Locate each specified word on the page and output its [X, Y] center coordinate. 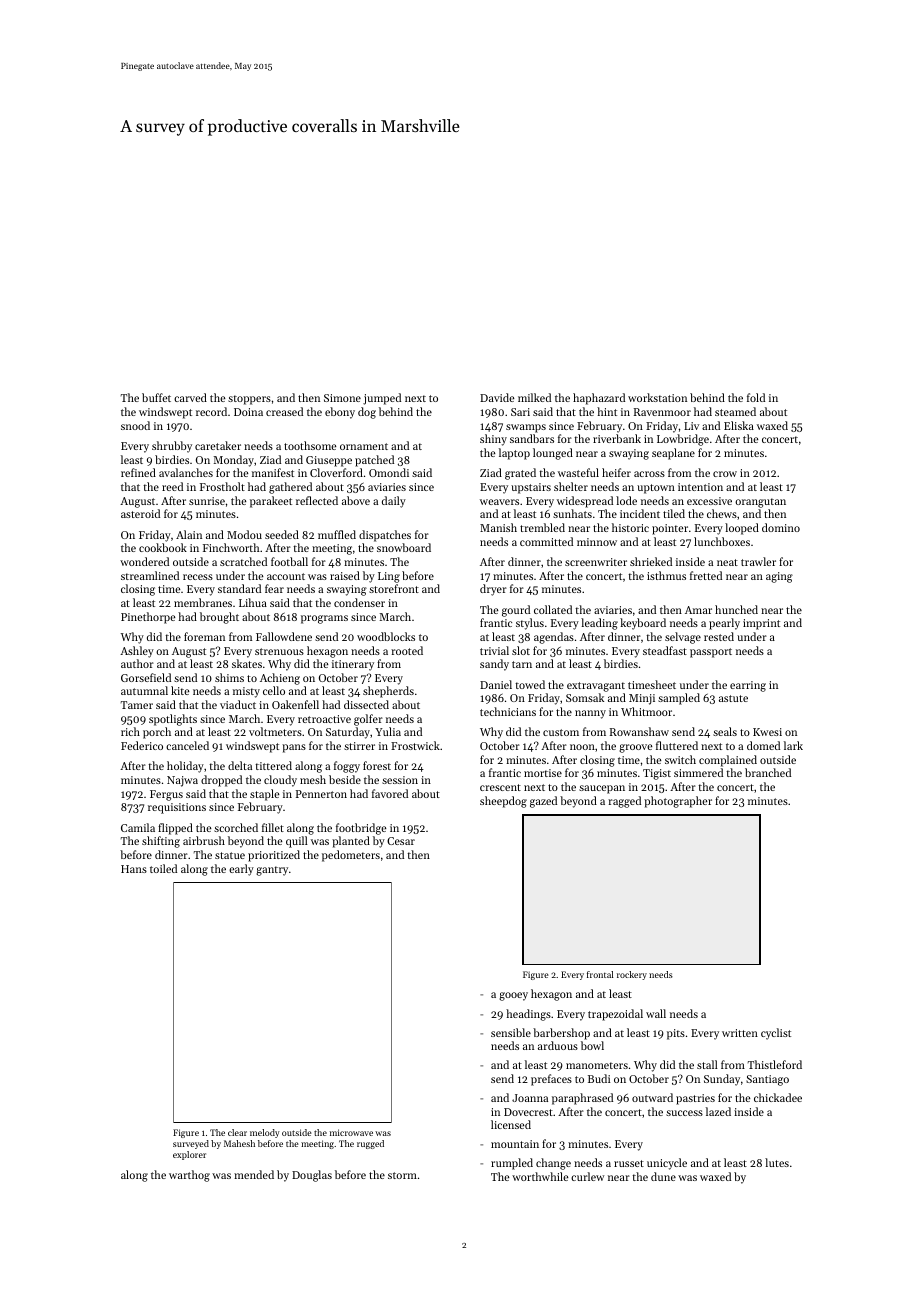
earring [748, 686]
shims [229, 677]
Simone [342, 398]
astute [733, 698]
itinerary [353, 665]
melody [265, 1133]
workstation [657, 397]
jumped [382, 399]
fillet [273, 827]
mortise [543, 773]
